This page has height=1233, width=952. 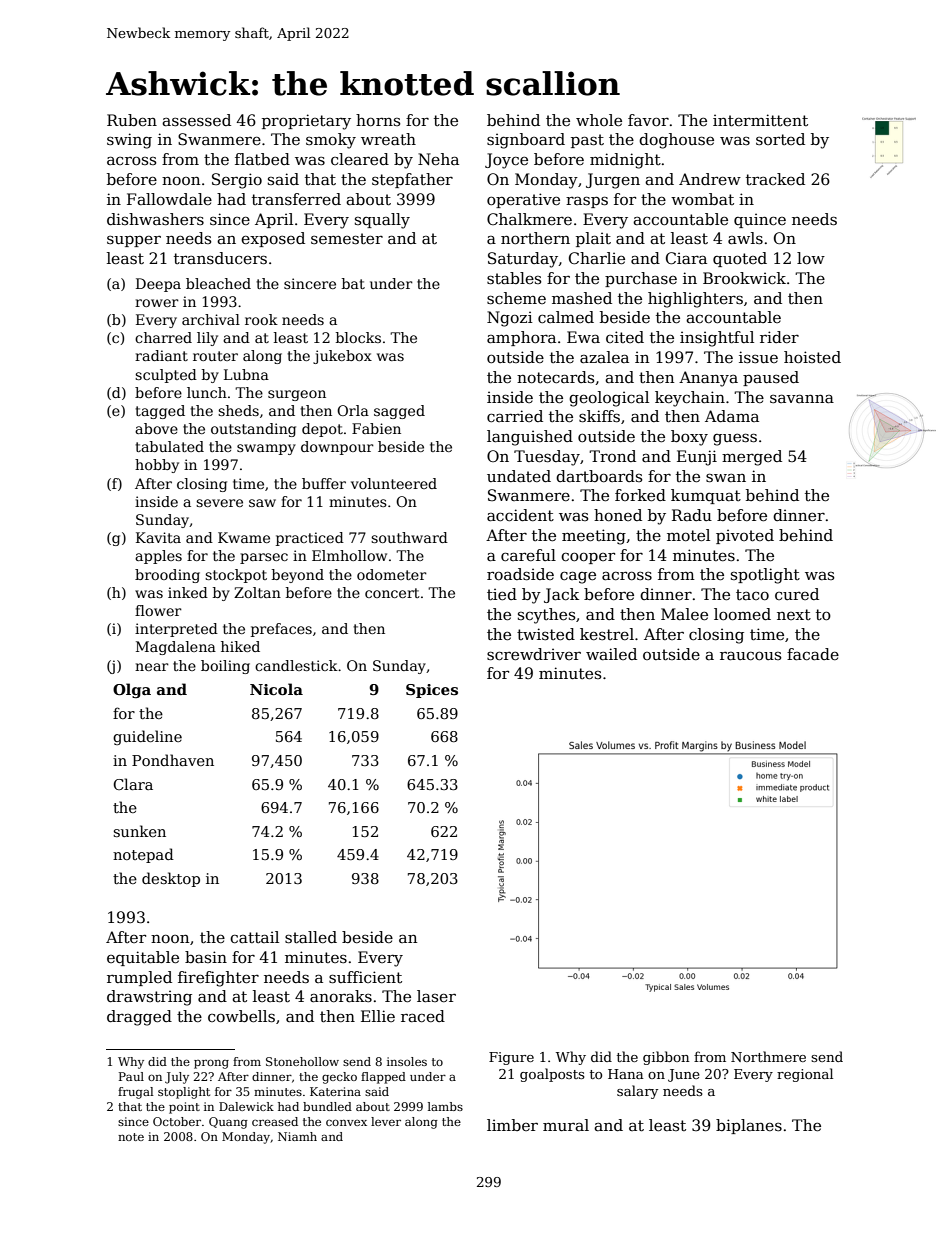 What do you see at coordinates (311, 937) in the page?
I see `stalled` at bounding box center [311, 937].
